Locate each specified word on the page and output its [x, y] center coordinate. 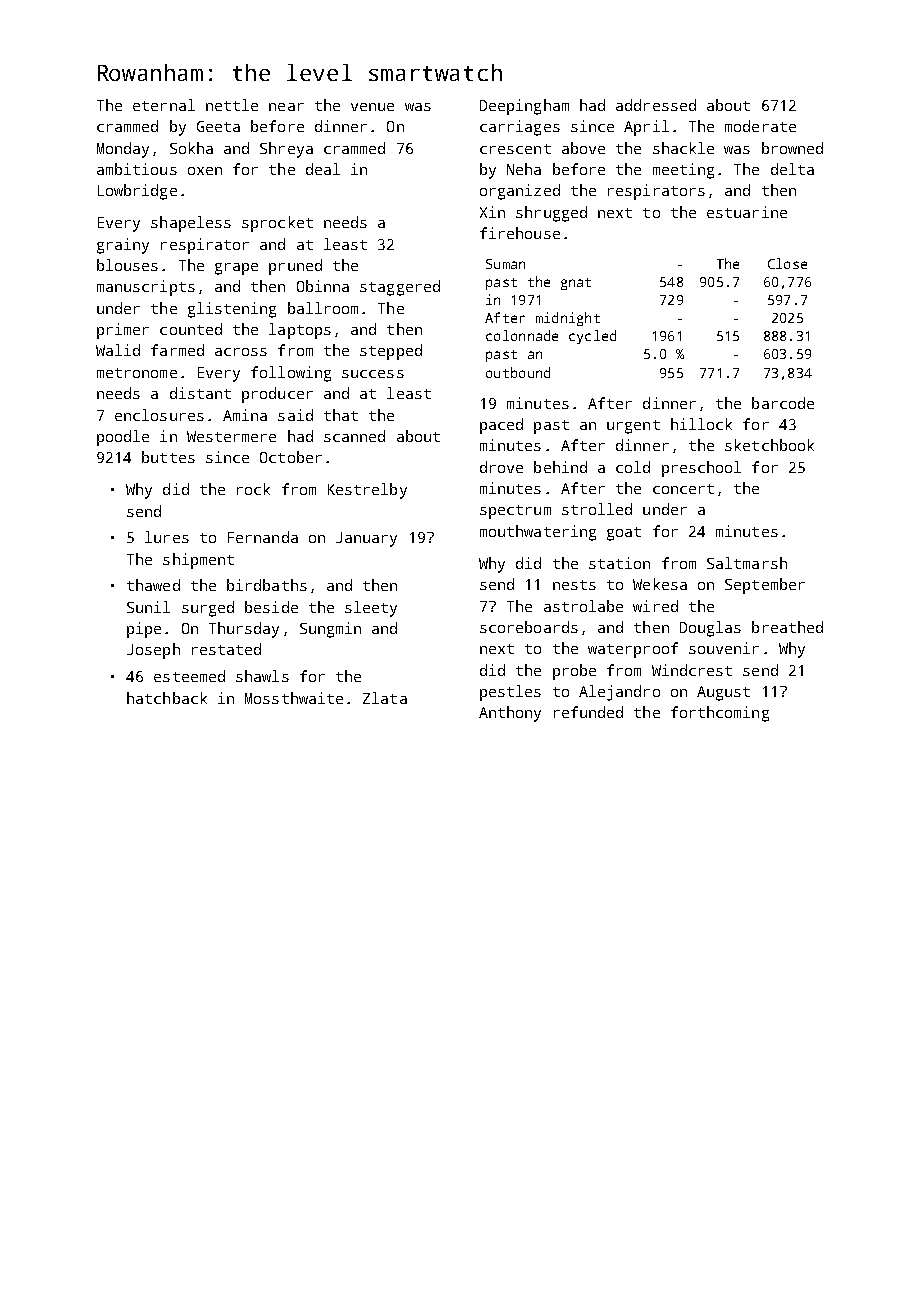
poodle [123, 438]
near [286, 107]
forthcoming [720, 714]
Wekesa [660, 584]
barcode [783, 403]
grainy [123, 246]
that [341, 415]
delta [792, 169]
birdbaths [267, 585]
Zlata [385, 698]
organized [520, 192]
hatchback [167, 698]
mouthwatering [538, 533]
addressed [656, 105]
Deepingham [524, 107]
